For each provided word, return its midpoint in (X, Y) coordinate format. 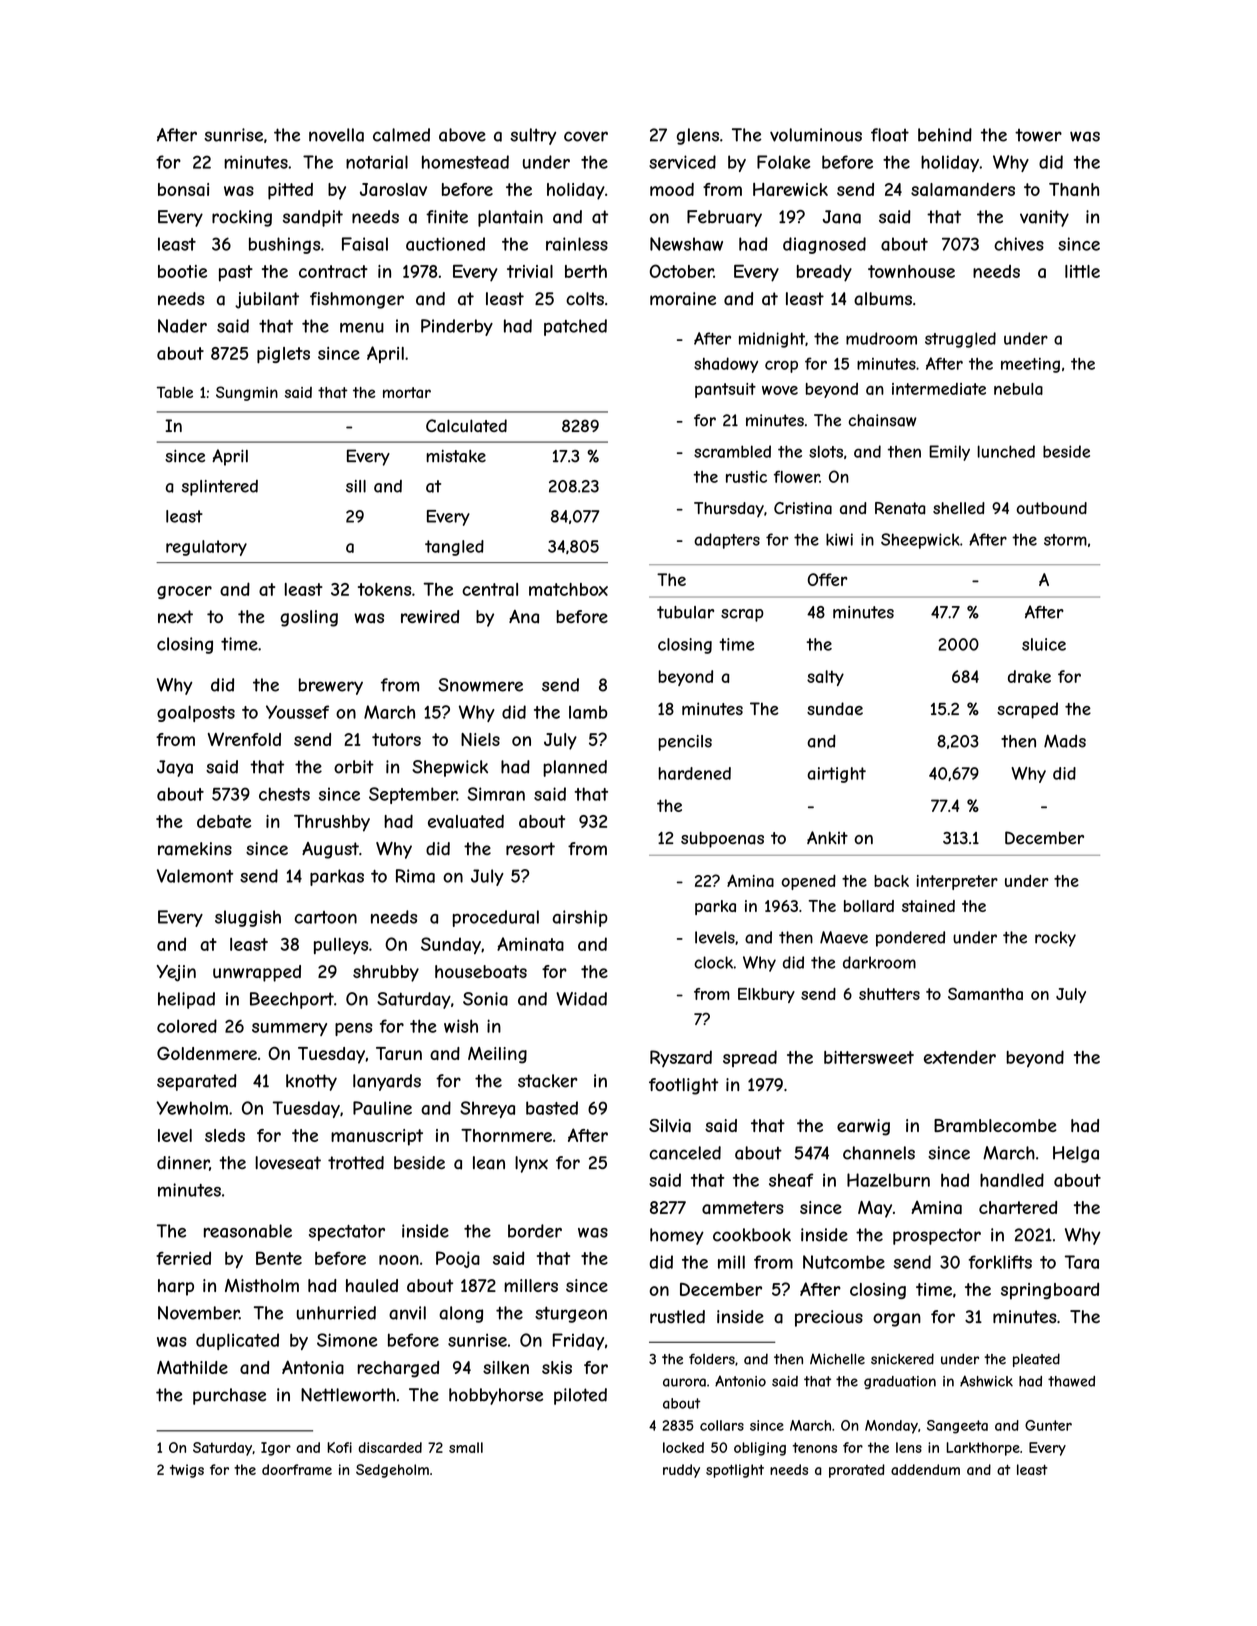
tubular (685, 612)
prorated (857, 1471)
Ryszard (681, 1058)
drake (1029, 676)
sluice (1044, 644)
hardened (694, 773)
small (466, 1447)
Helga (1076, 1154)
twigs (187, 1471)
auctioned (445, 244)
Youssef (297, 712)
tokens (384, 589)
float (890, 135)
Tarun (399, 1053)
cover (586, 136)
